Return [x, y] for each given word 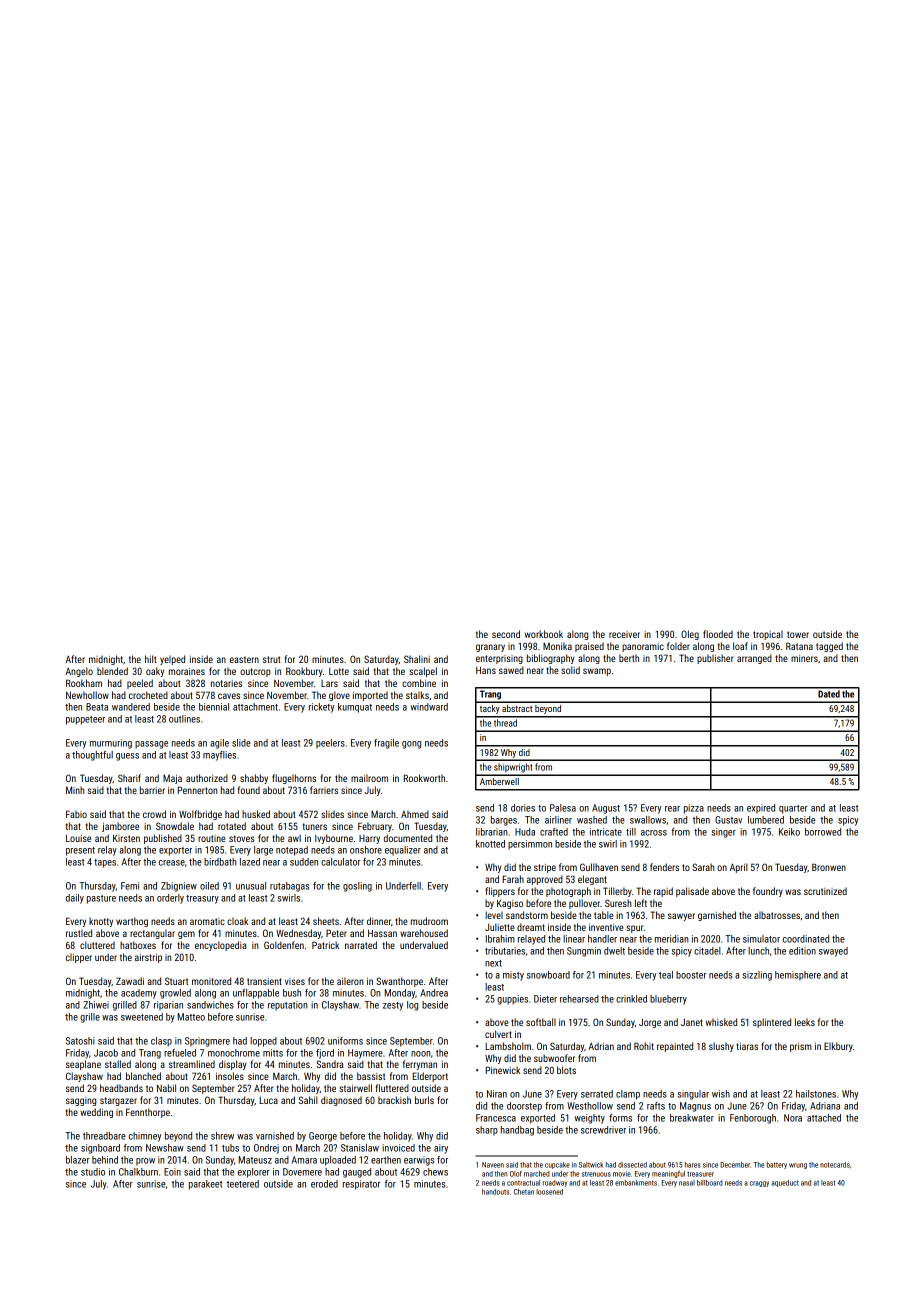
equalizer [403, 851]
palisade [692, 892]
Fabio [76, 814]
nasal [687, 1183]
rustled [79, 933]
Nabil [166, 1088]
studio [93, 1172]
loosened [549, 1192]
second [506, 634]
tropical [768, 635]
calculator [341, 862]
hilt [151, 659]
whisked [721, 1022]
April [739, 868]
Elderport [430, 1077]
